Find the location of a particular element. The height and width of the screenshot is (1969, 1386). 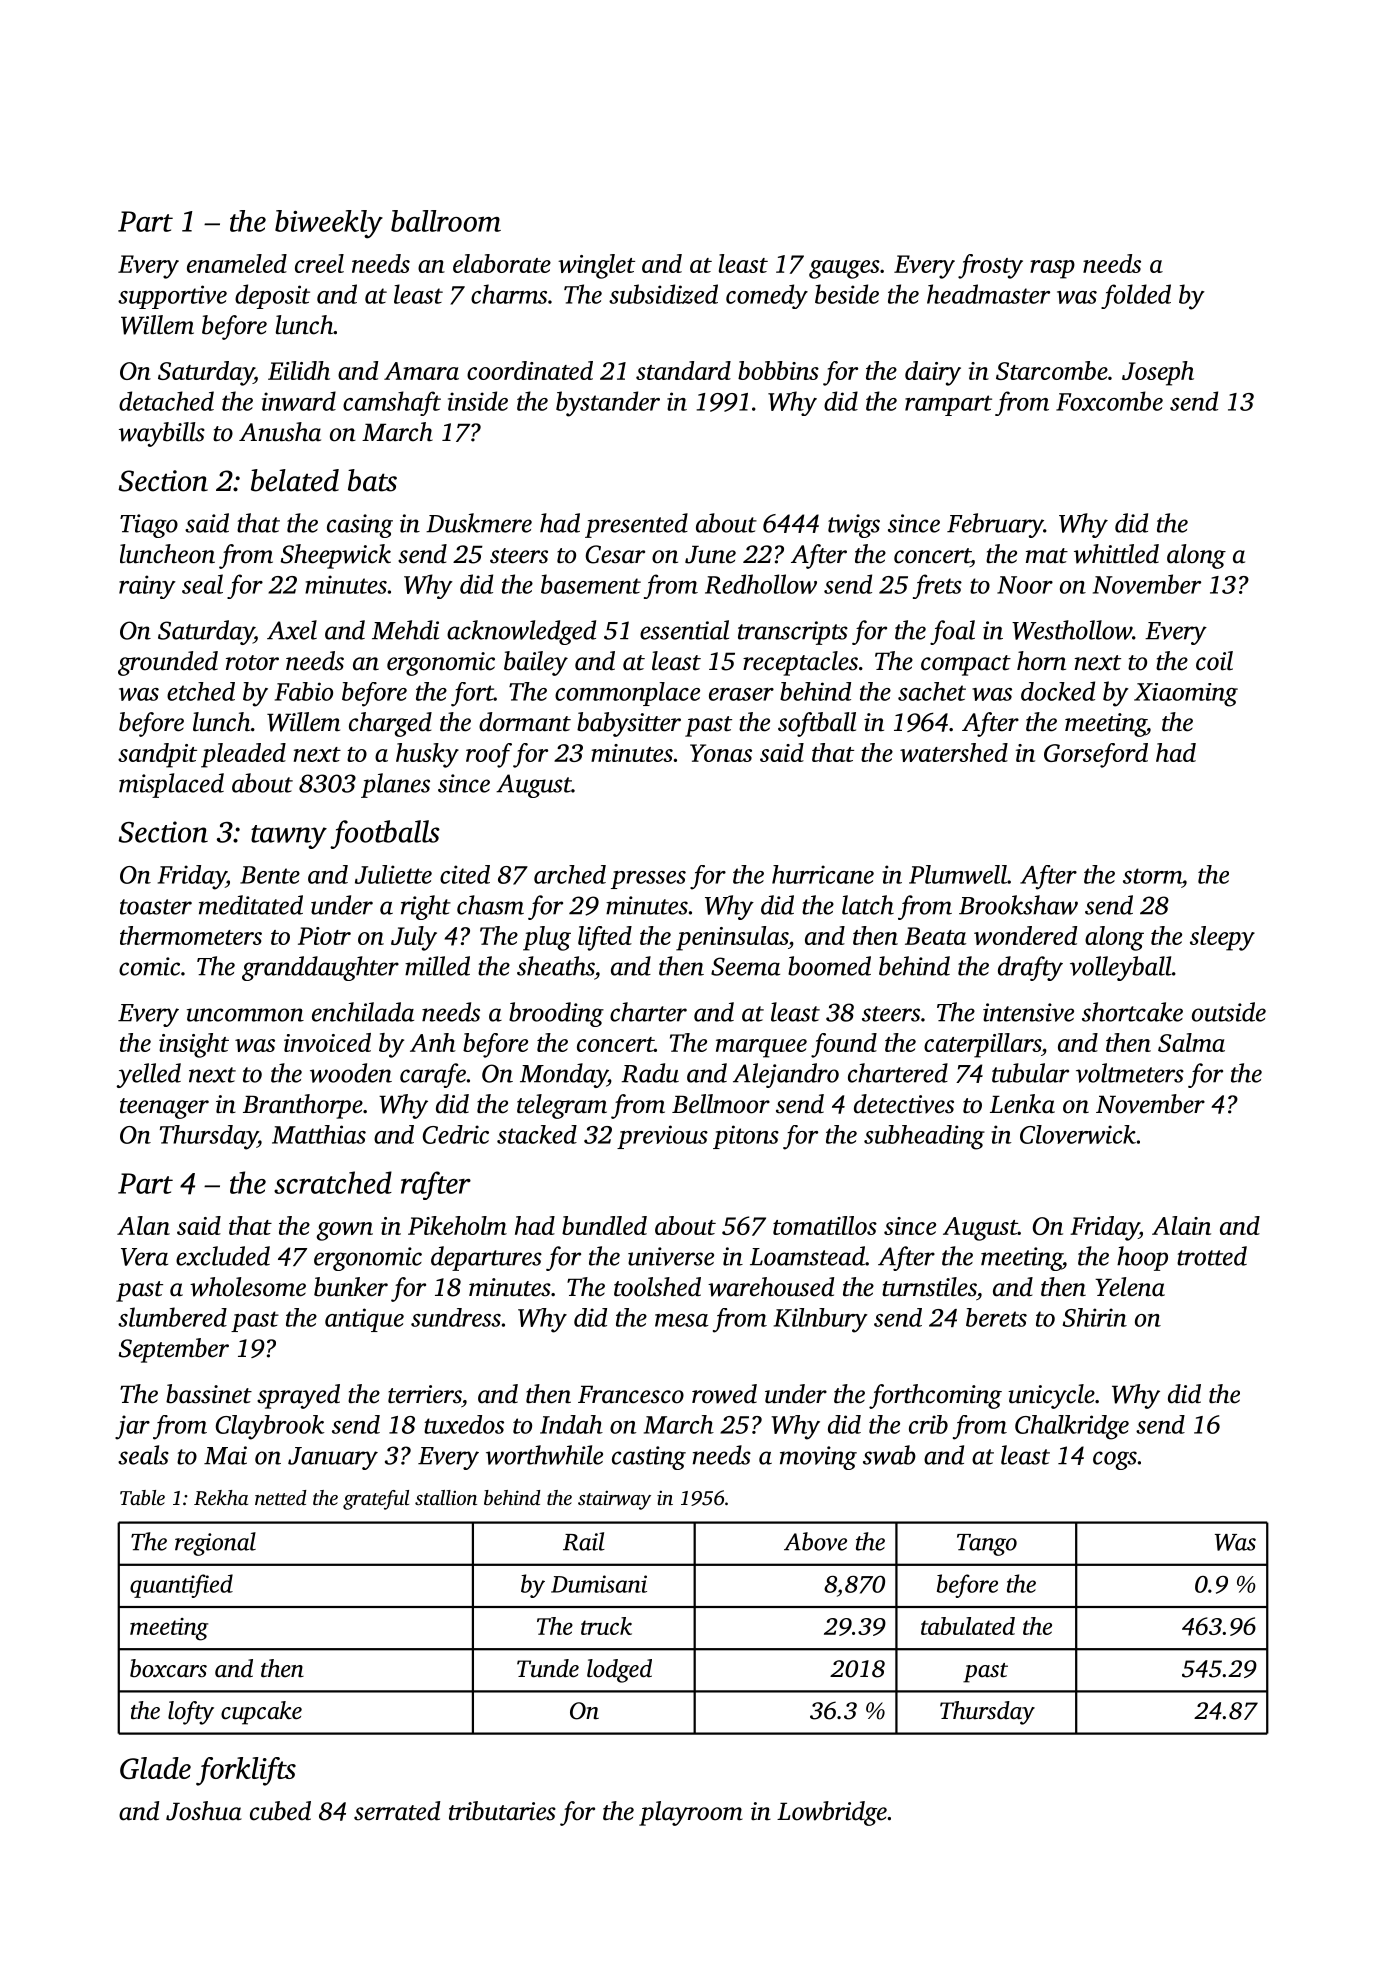

ballroom is located at coordinates (446, 221).
